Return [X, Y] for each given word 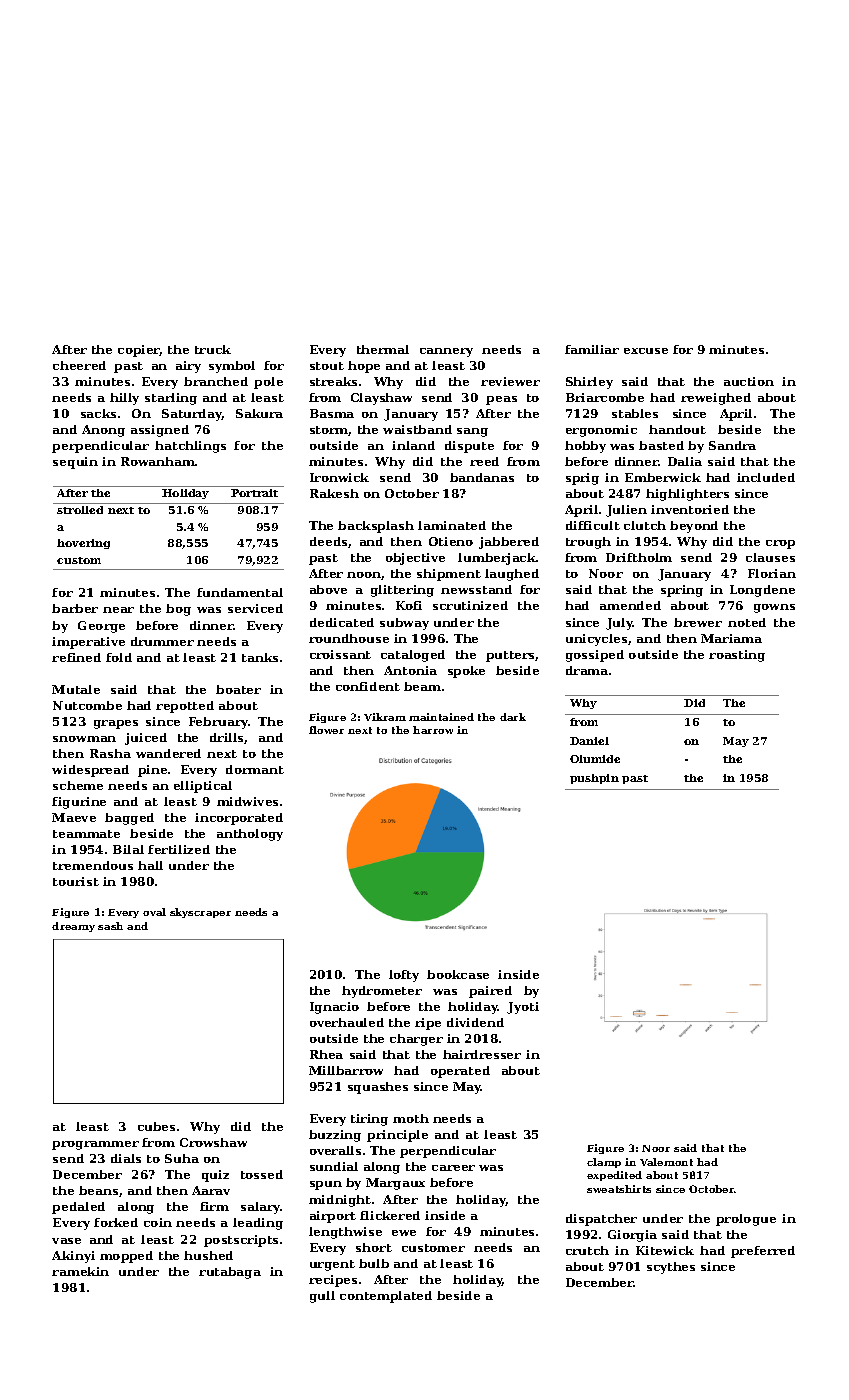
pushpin [594, 779]
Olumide [595, 759]
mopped [126, 1257]
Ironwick [339, 477]
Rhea [326, 1054]
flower [326, 730]
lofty [404, 976]
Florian [772, 573]
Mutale [76, 689]
